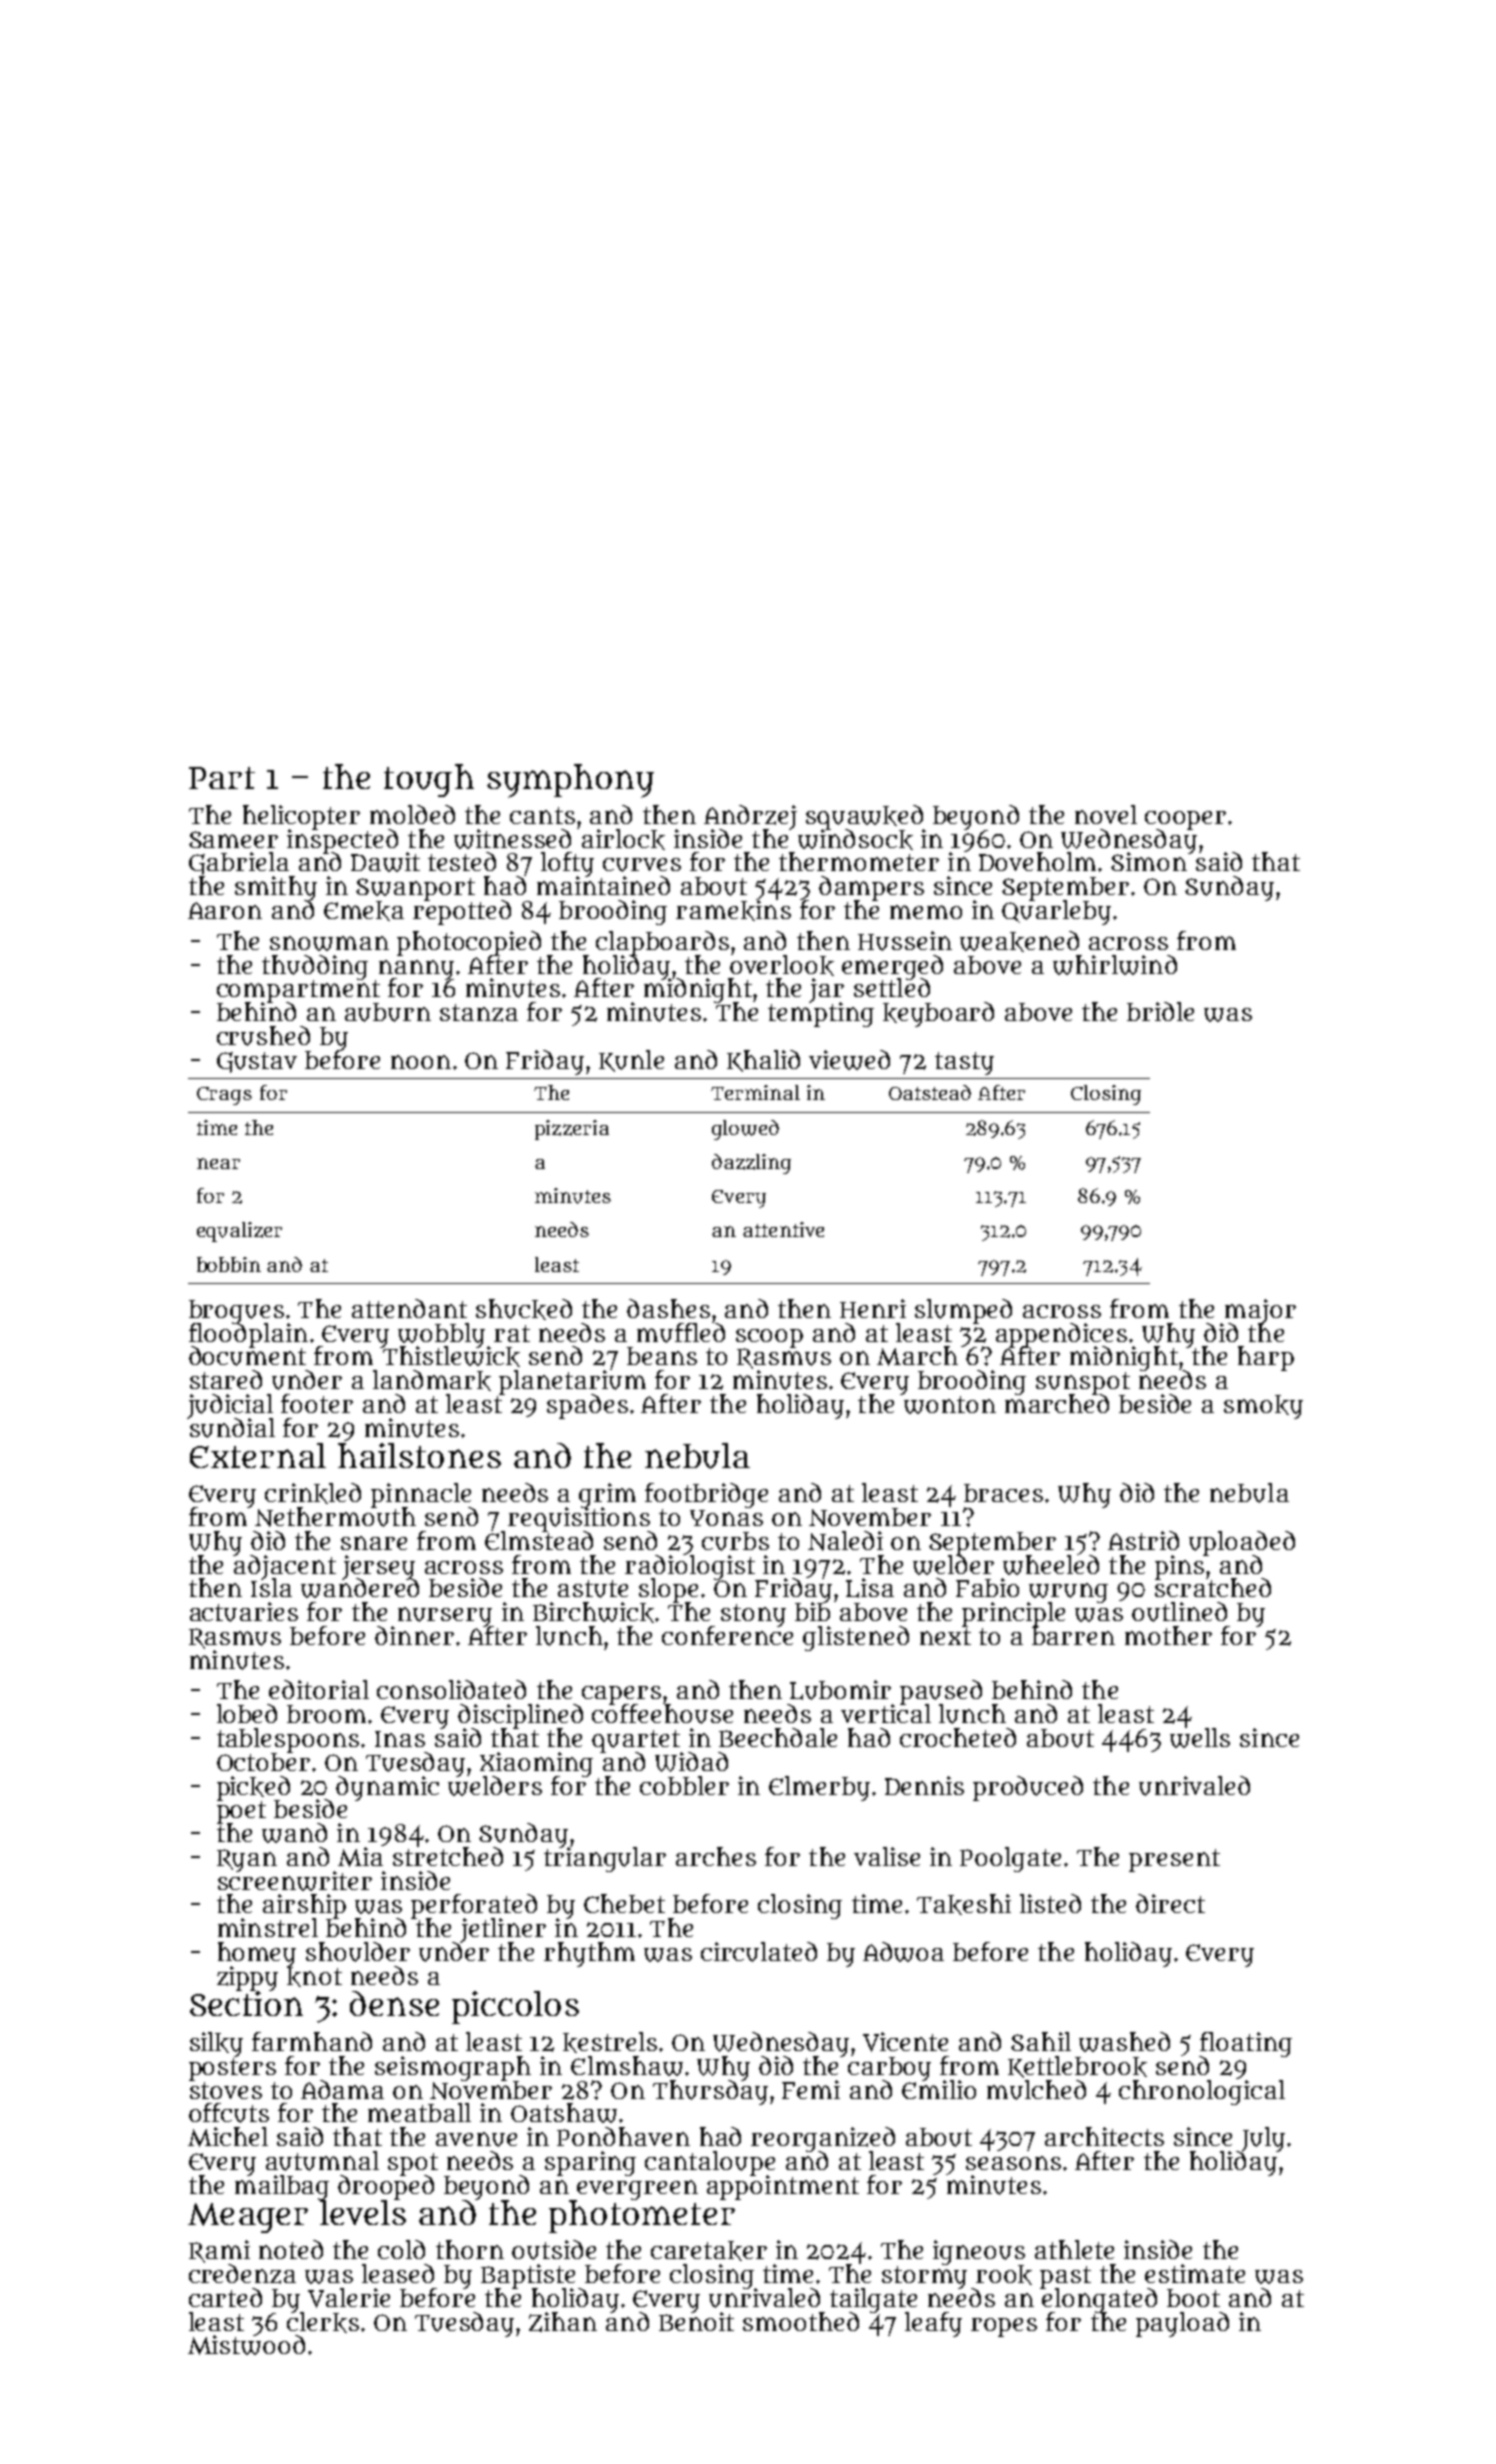 This document has height=2464, width=1496. I want to click on snowman, so click(329, 943).
